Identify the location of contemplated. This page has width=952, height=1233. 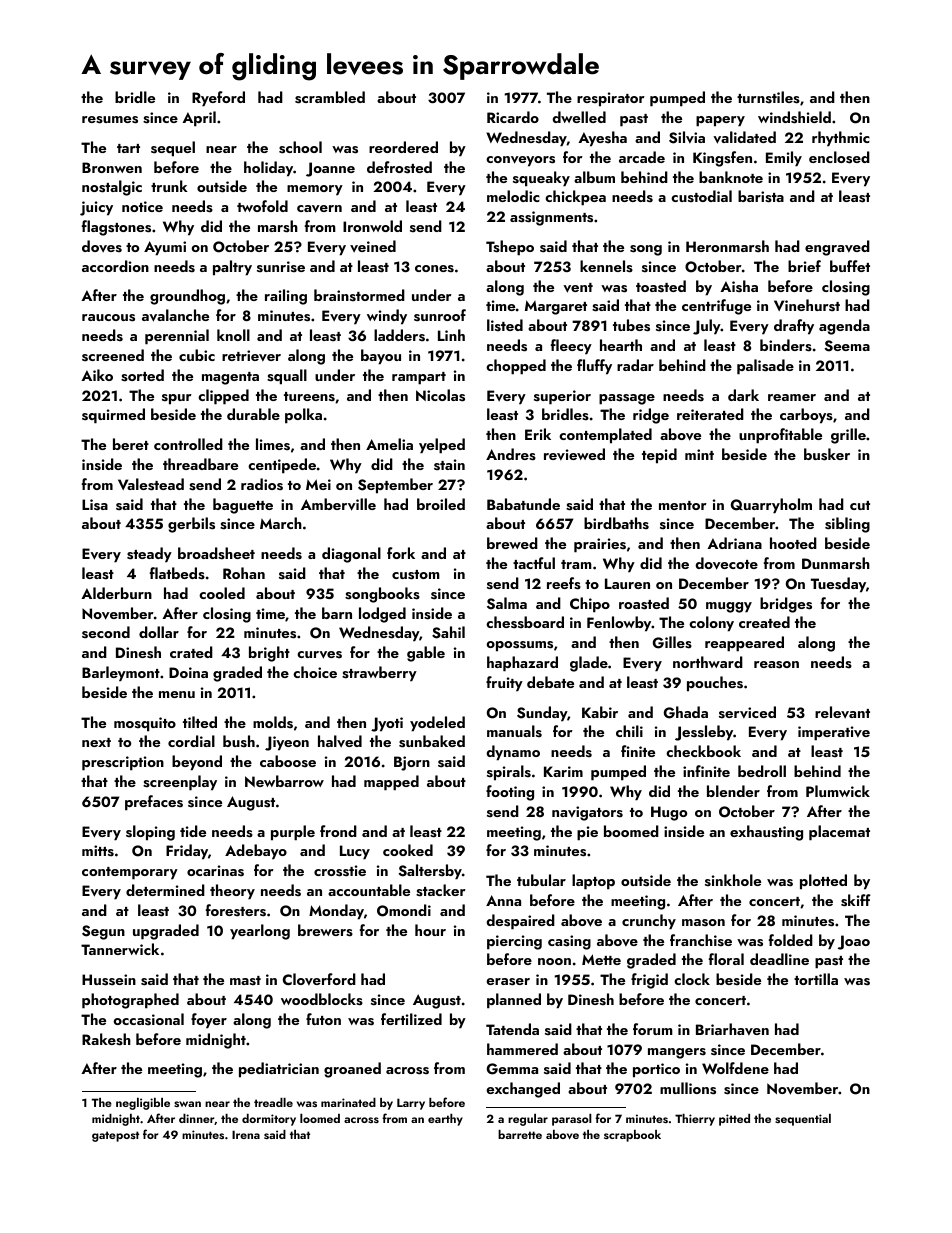
(605, 436).
